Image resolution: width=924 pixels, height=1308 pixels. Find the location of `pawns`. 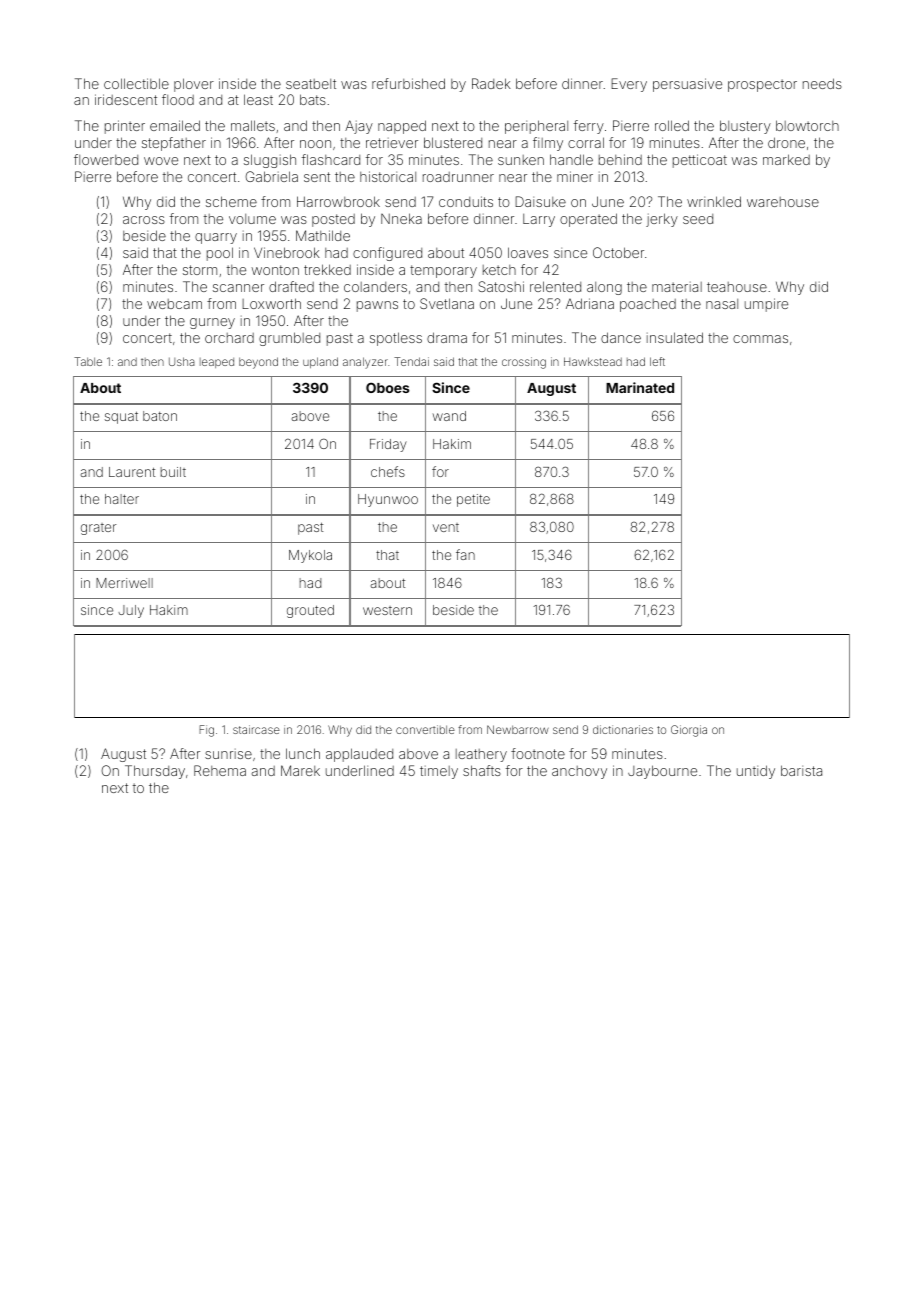

pawns is located at coordinates (377, 306).
